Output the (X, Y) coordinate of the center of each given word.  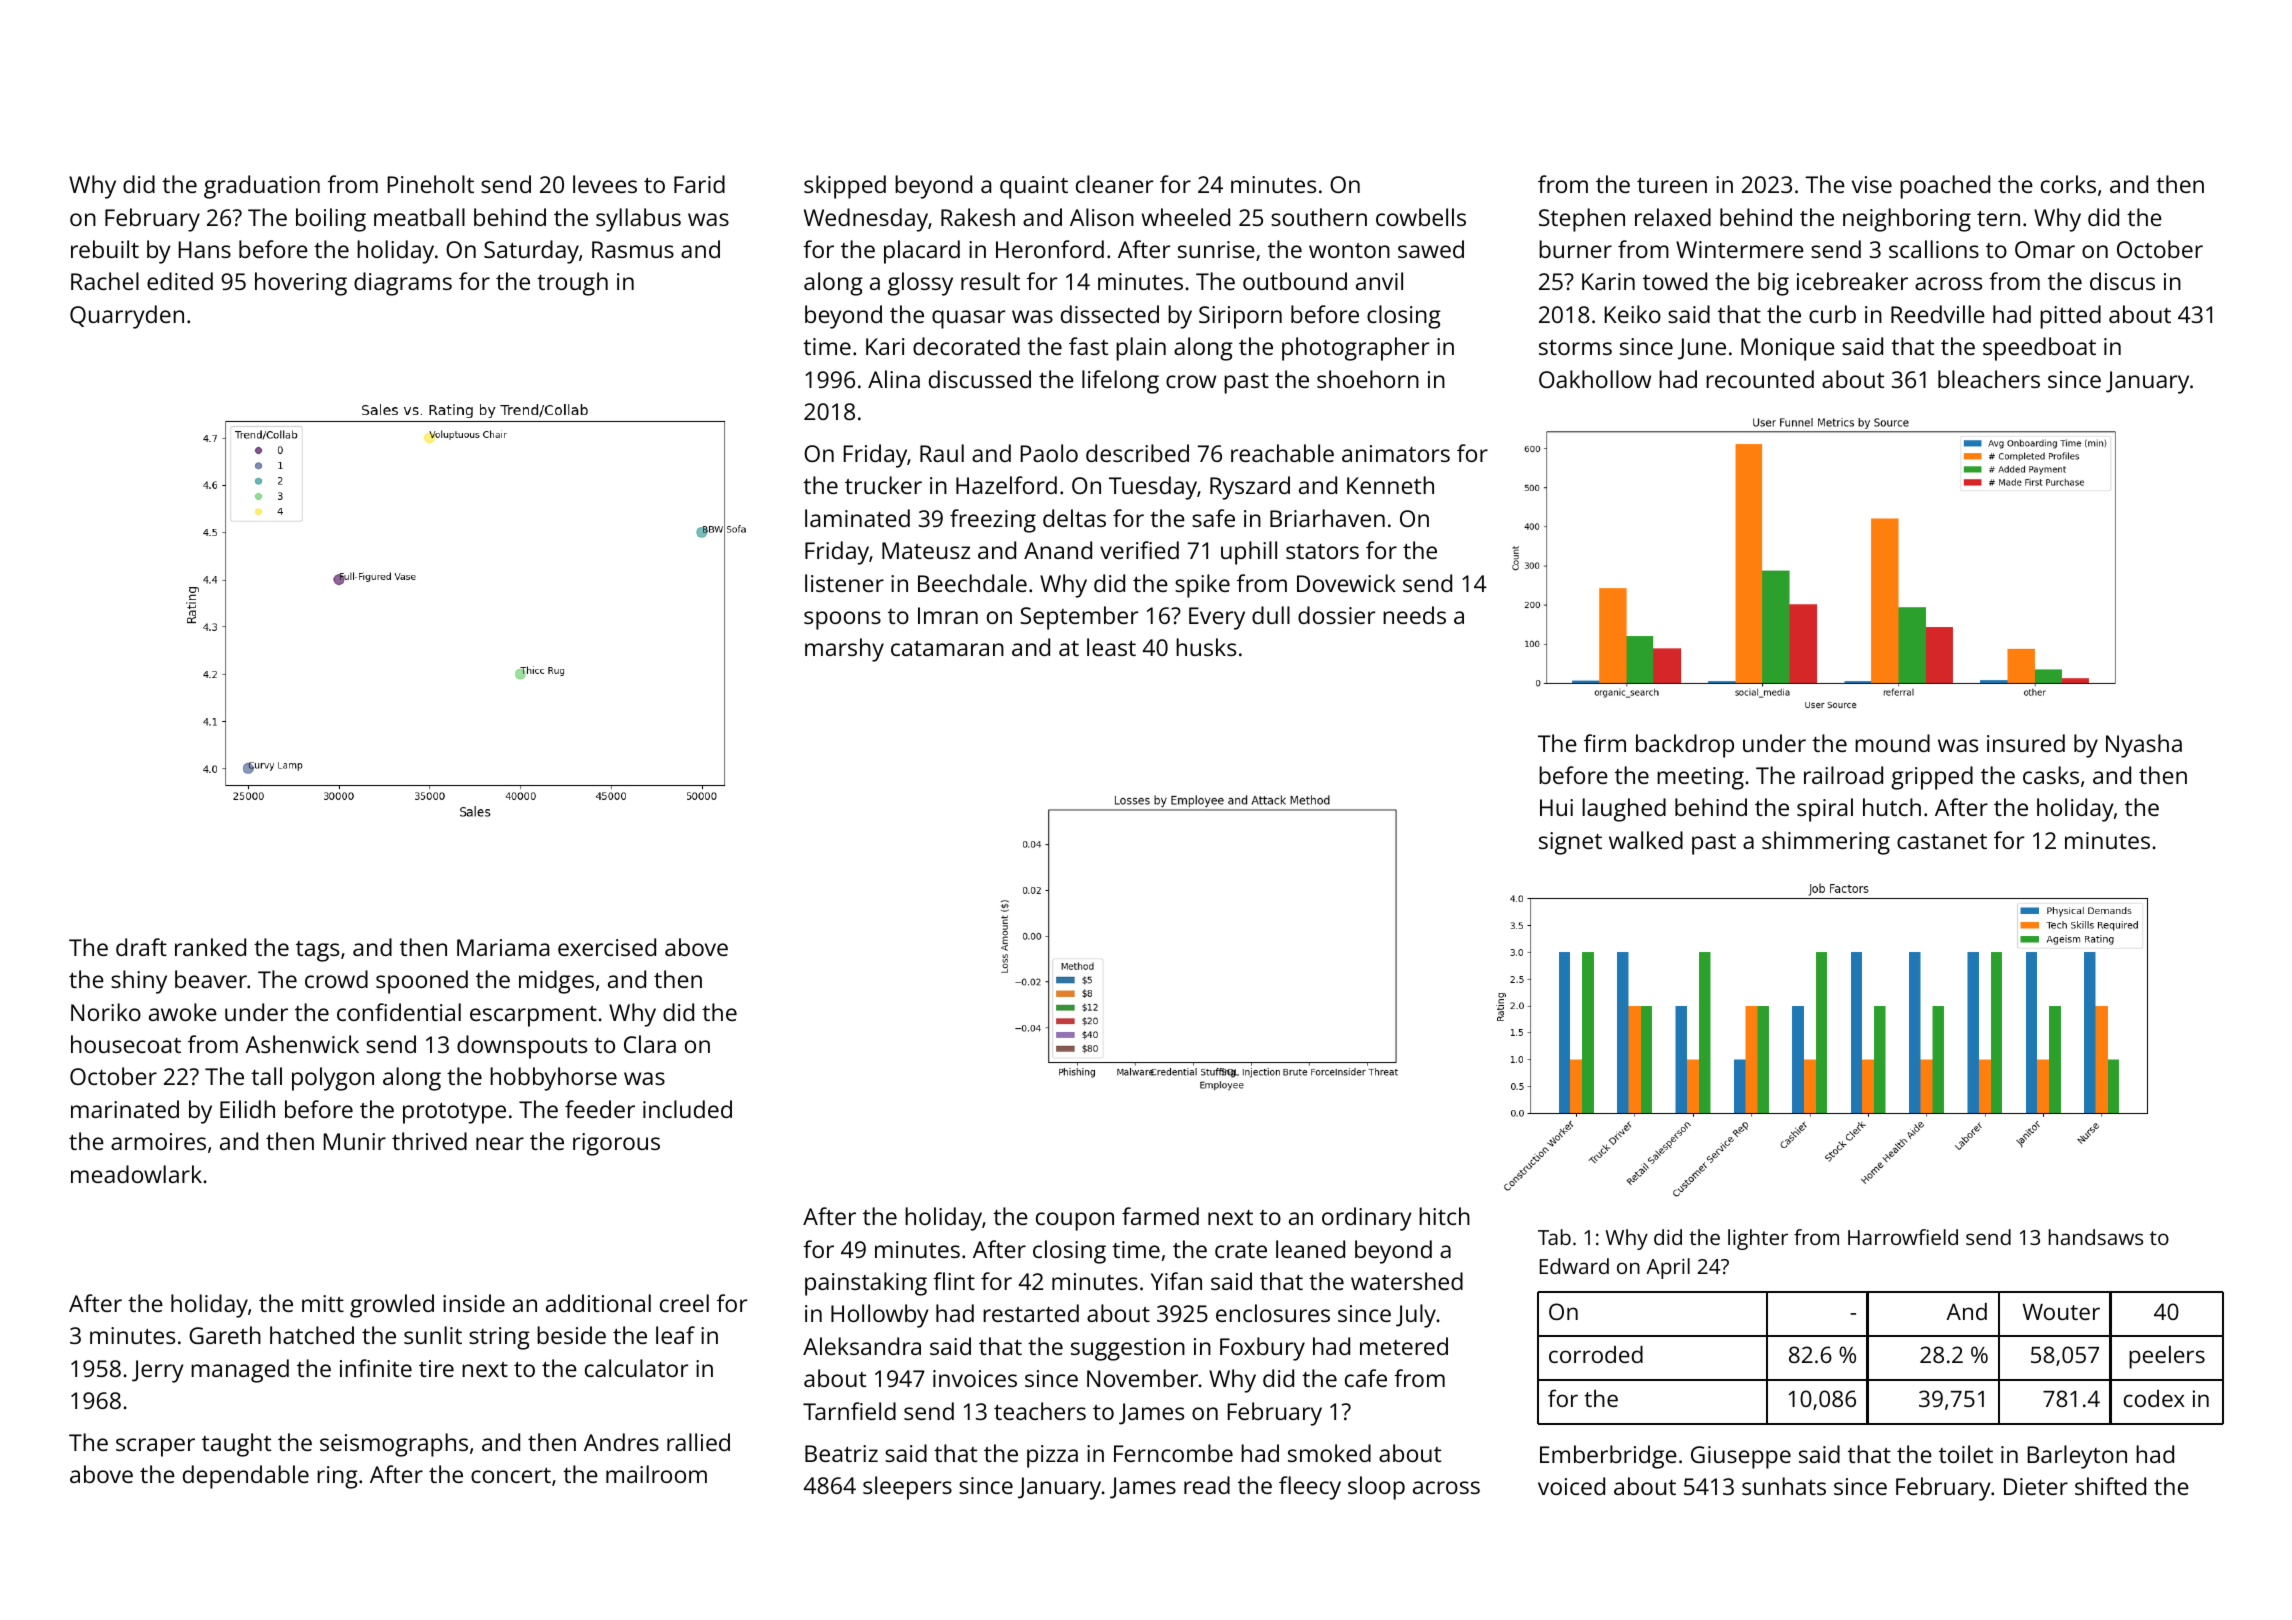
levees (605, 184)
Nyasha (2144, 746)
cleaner (1114, 184)
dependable (246, 1477)
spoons (842, 620)
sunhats (1784, 1486)
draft (141, 947)
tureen (1672, 185)
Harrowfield (1903, 1237)
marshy (844, 650)
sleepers (907, 1488)
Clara (650, 1044)
